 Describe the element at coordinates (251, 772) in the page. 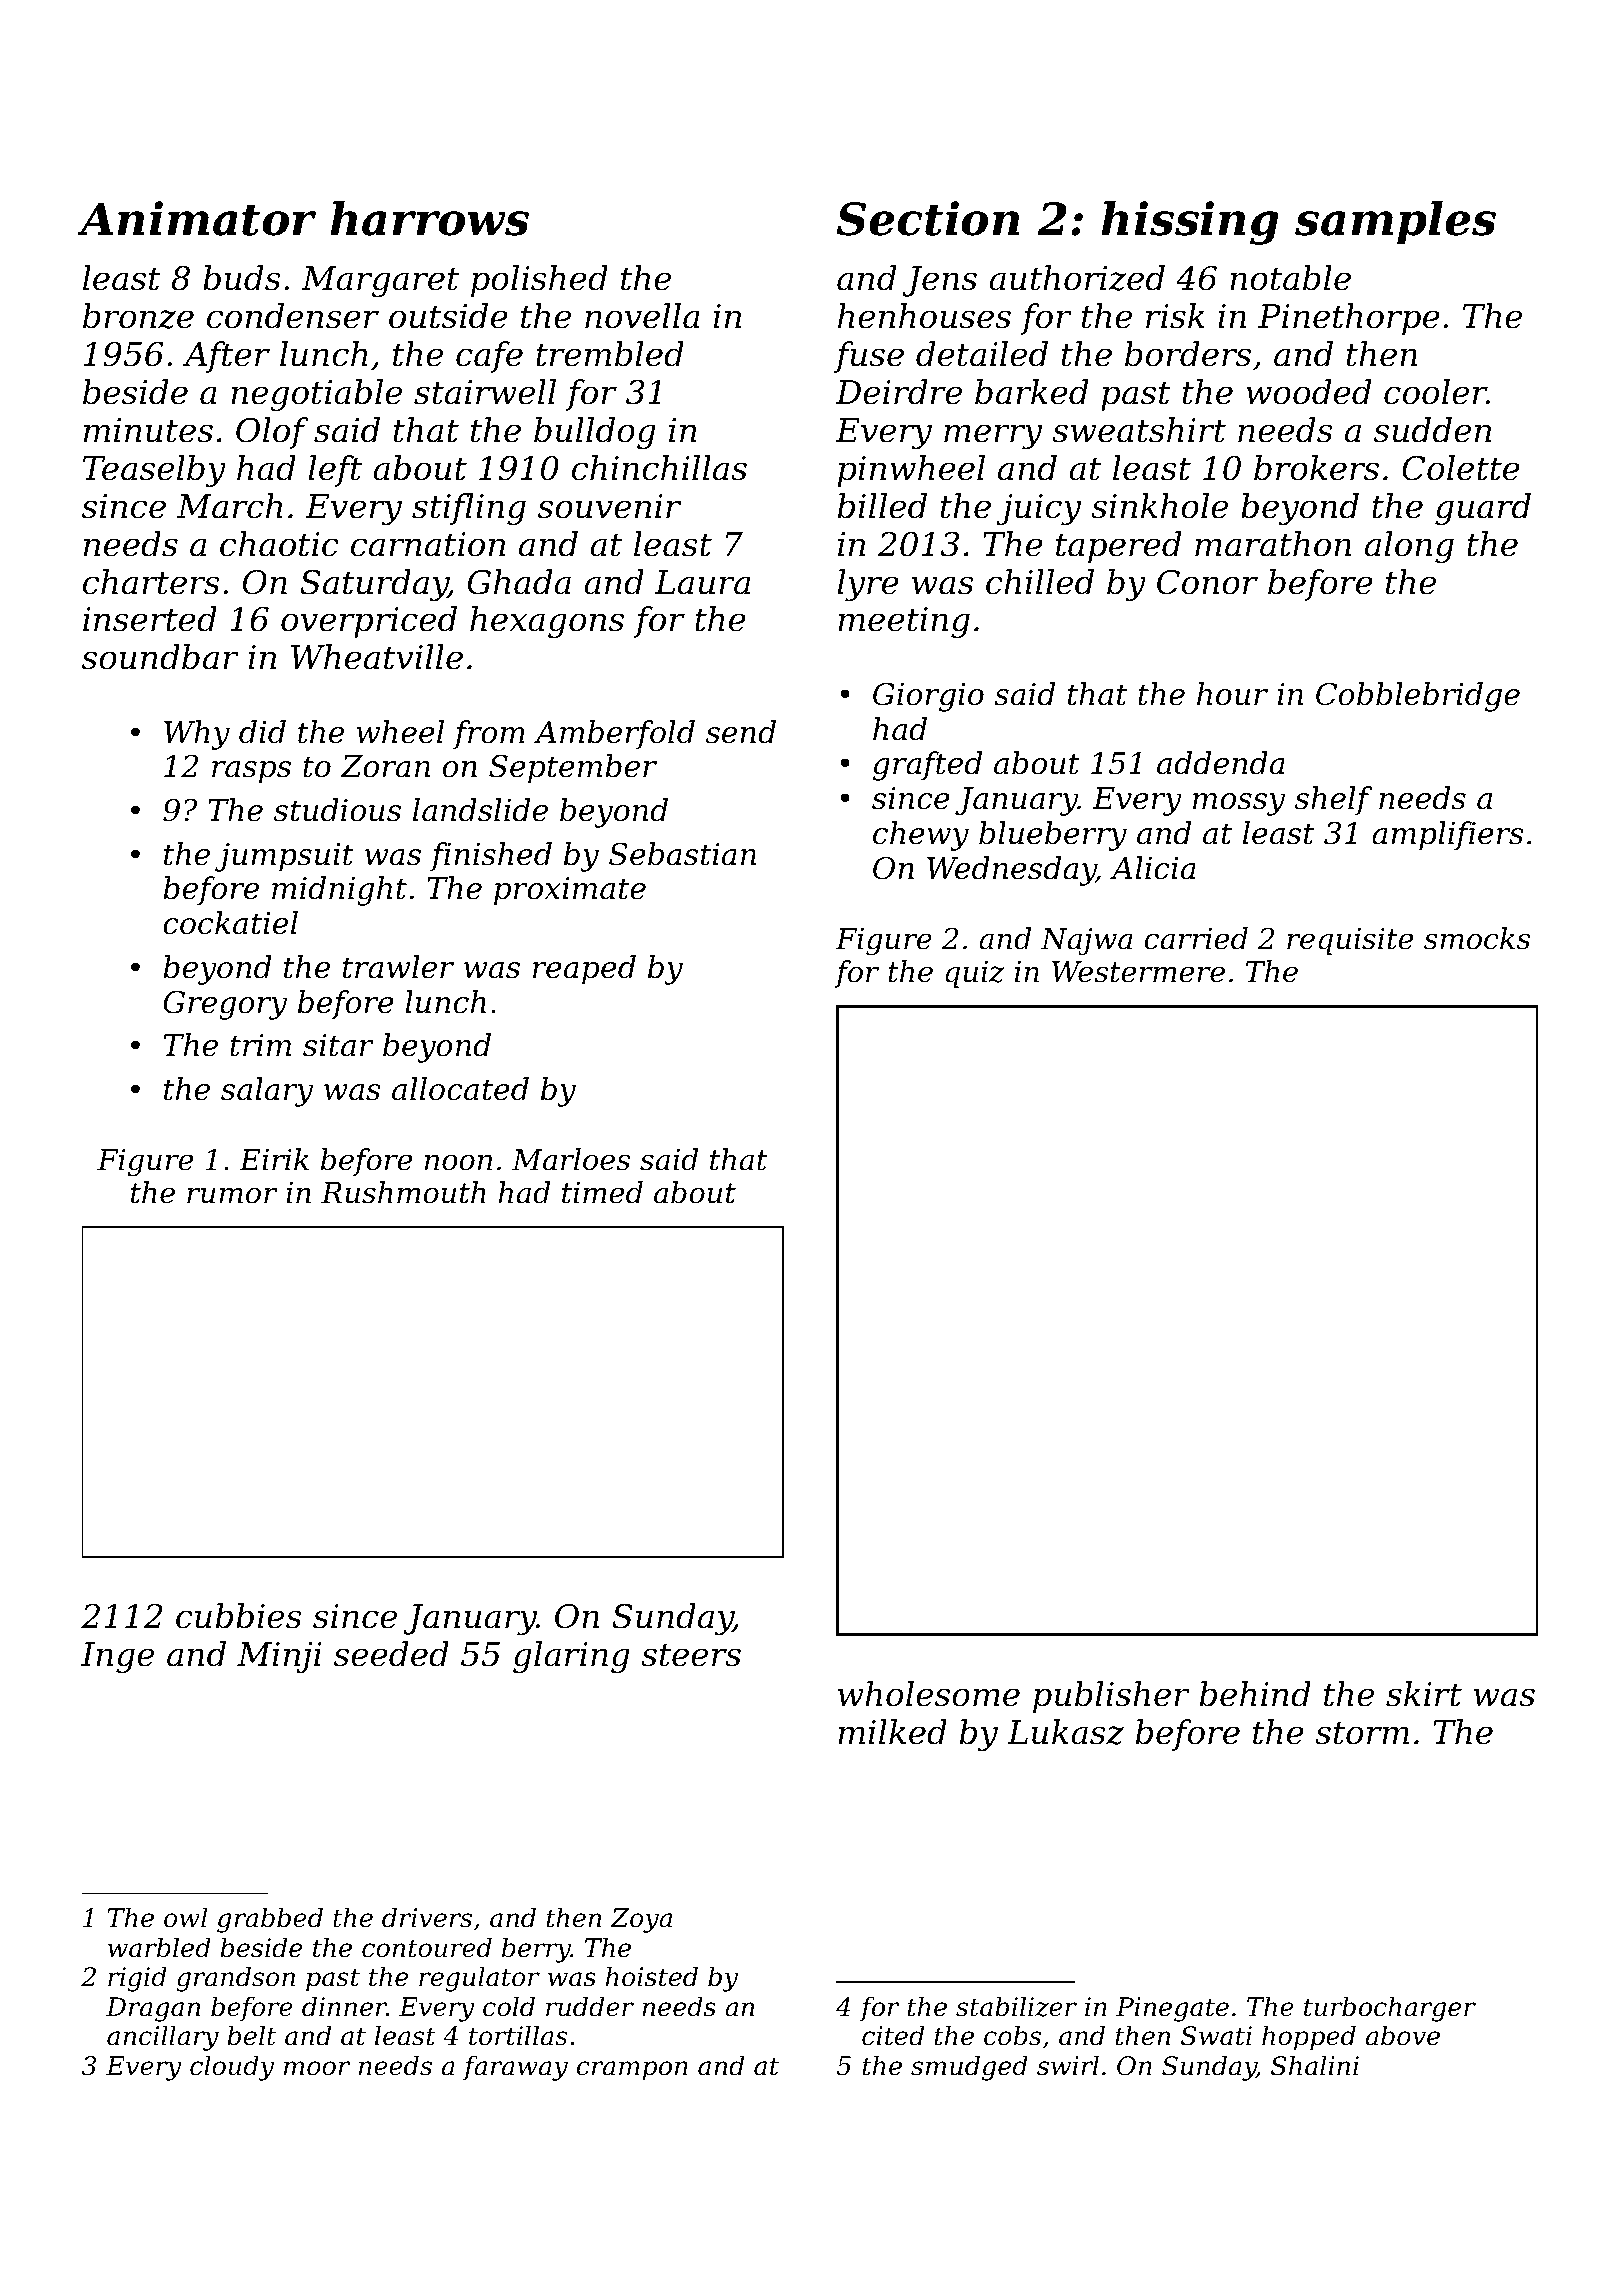

I see `rasps` at that location.
